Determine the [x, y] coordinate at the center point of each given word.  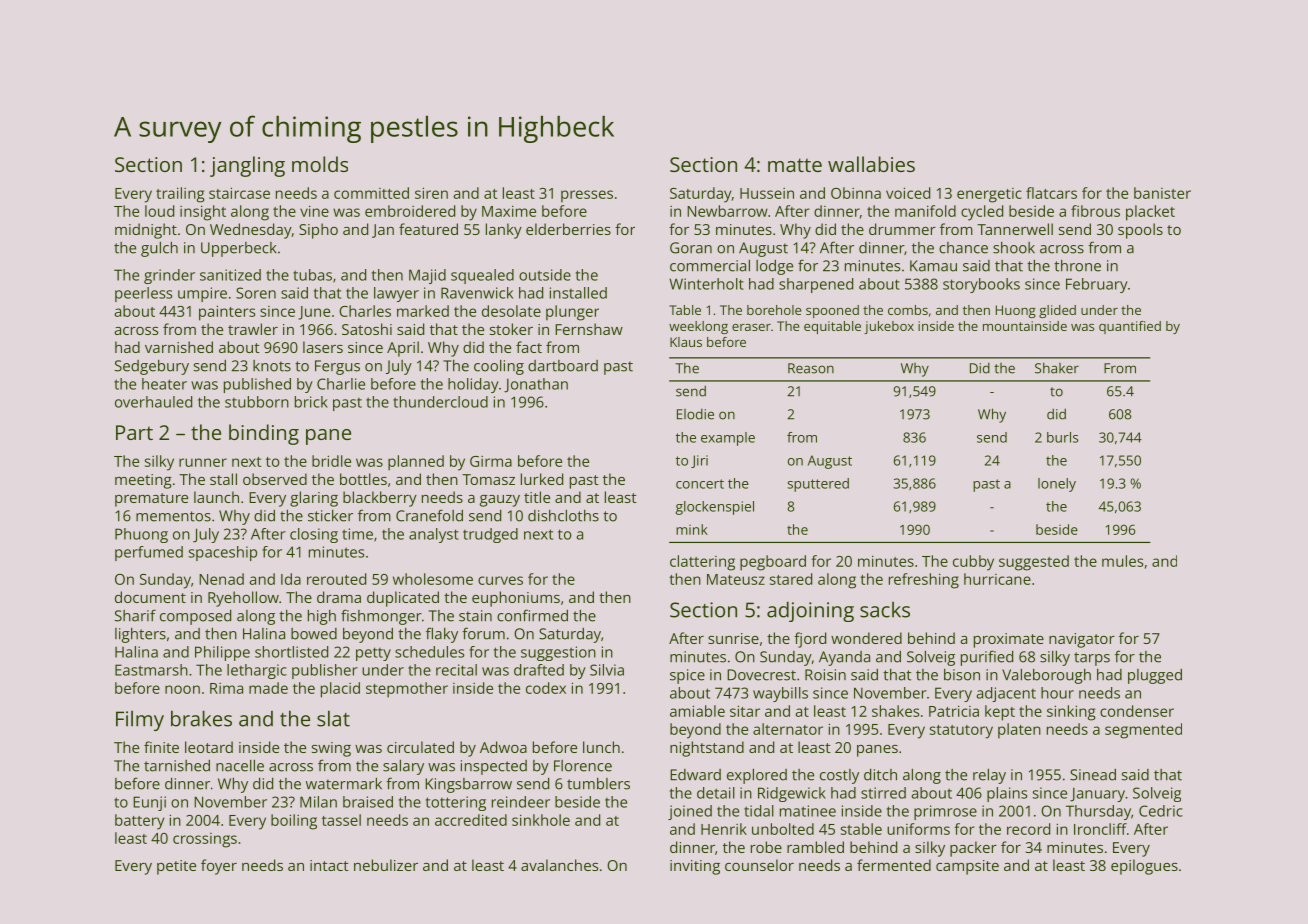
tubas [312, 275]
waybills [780, 694]
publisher [325, 671]
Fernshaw [589, 329]
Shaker [1057, 368]
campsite [967, 867]
